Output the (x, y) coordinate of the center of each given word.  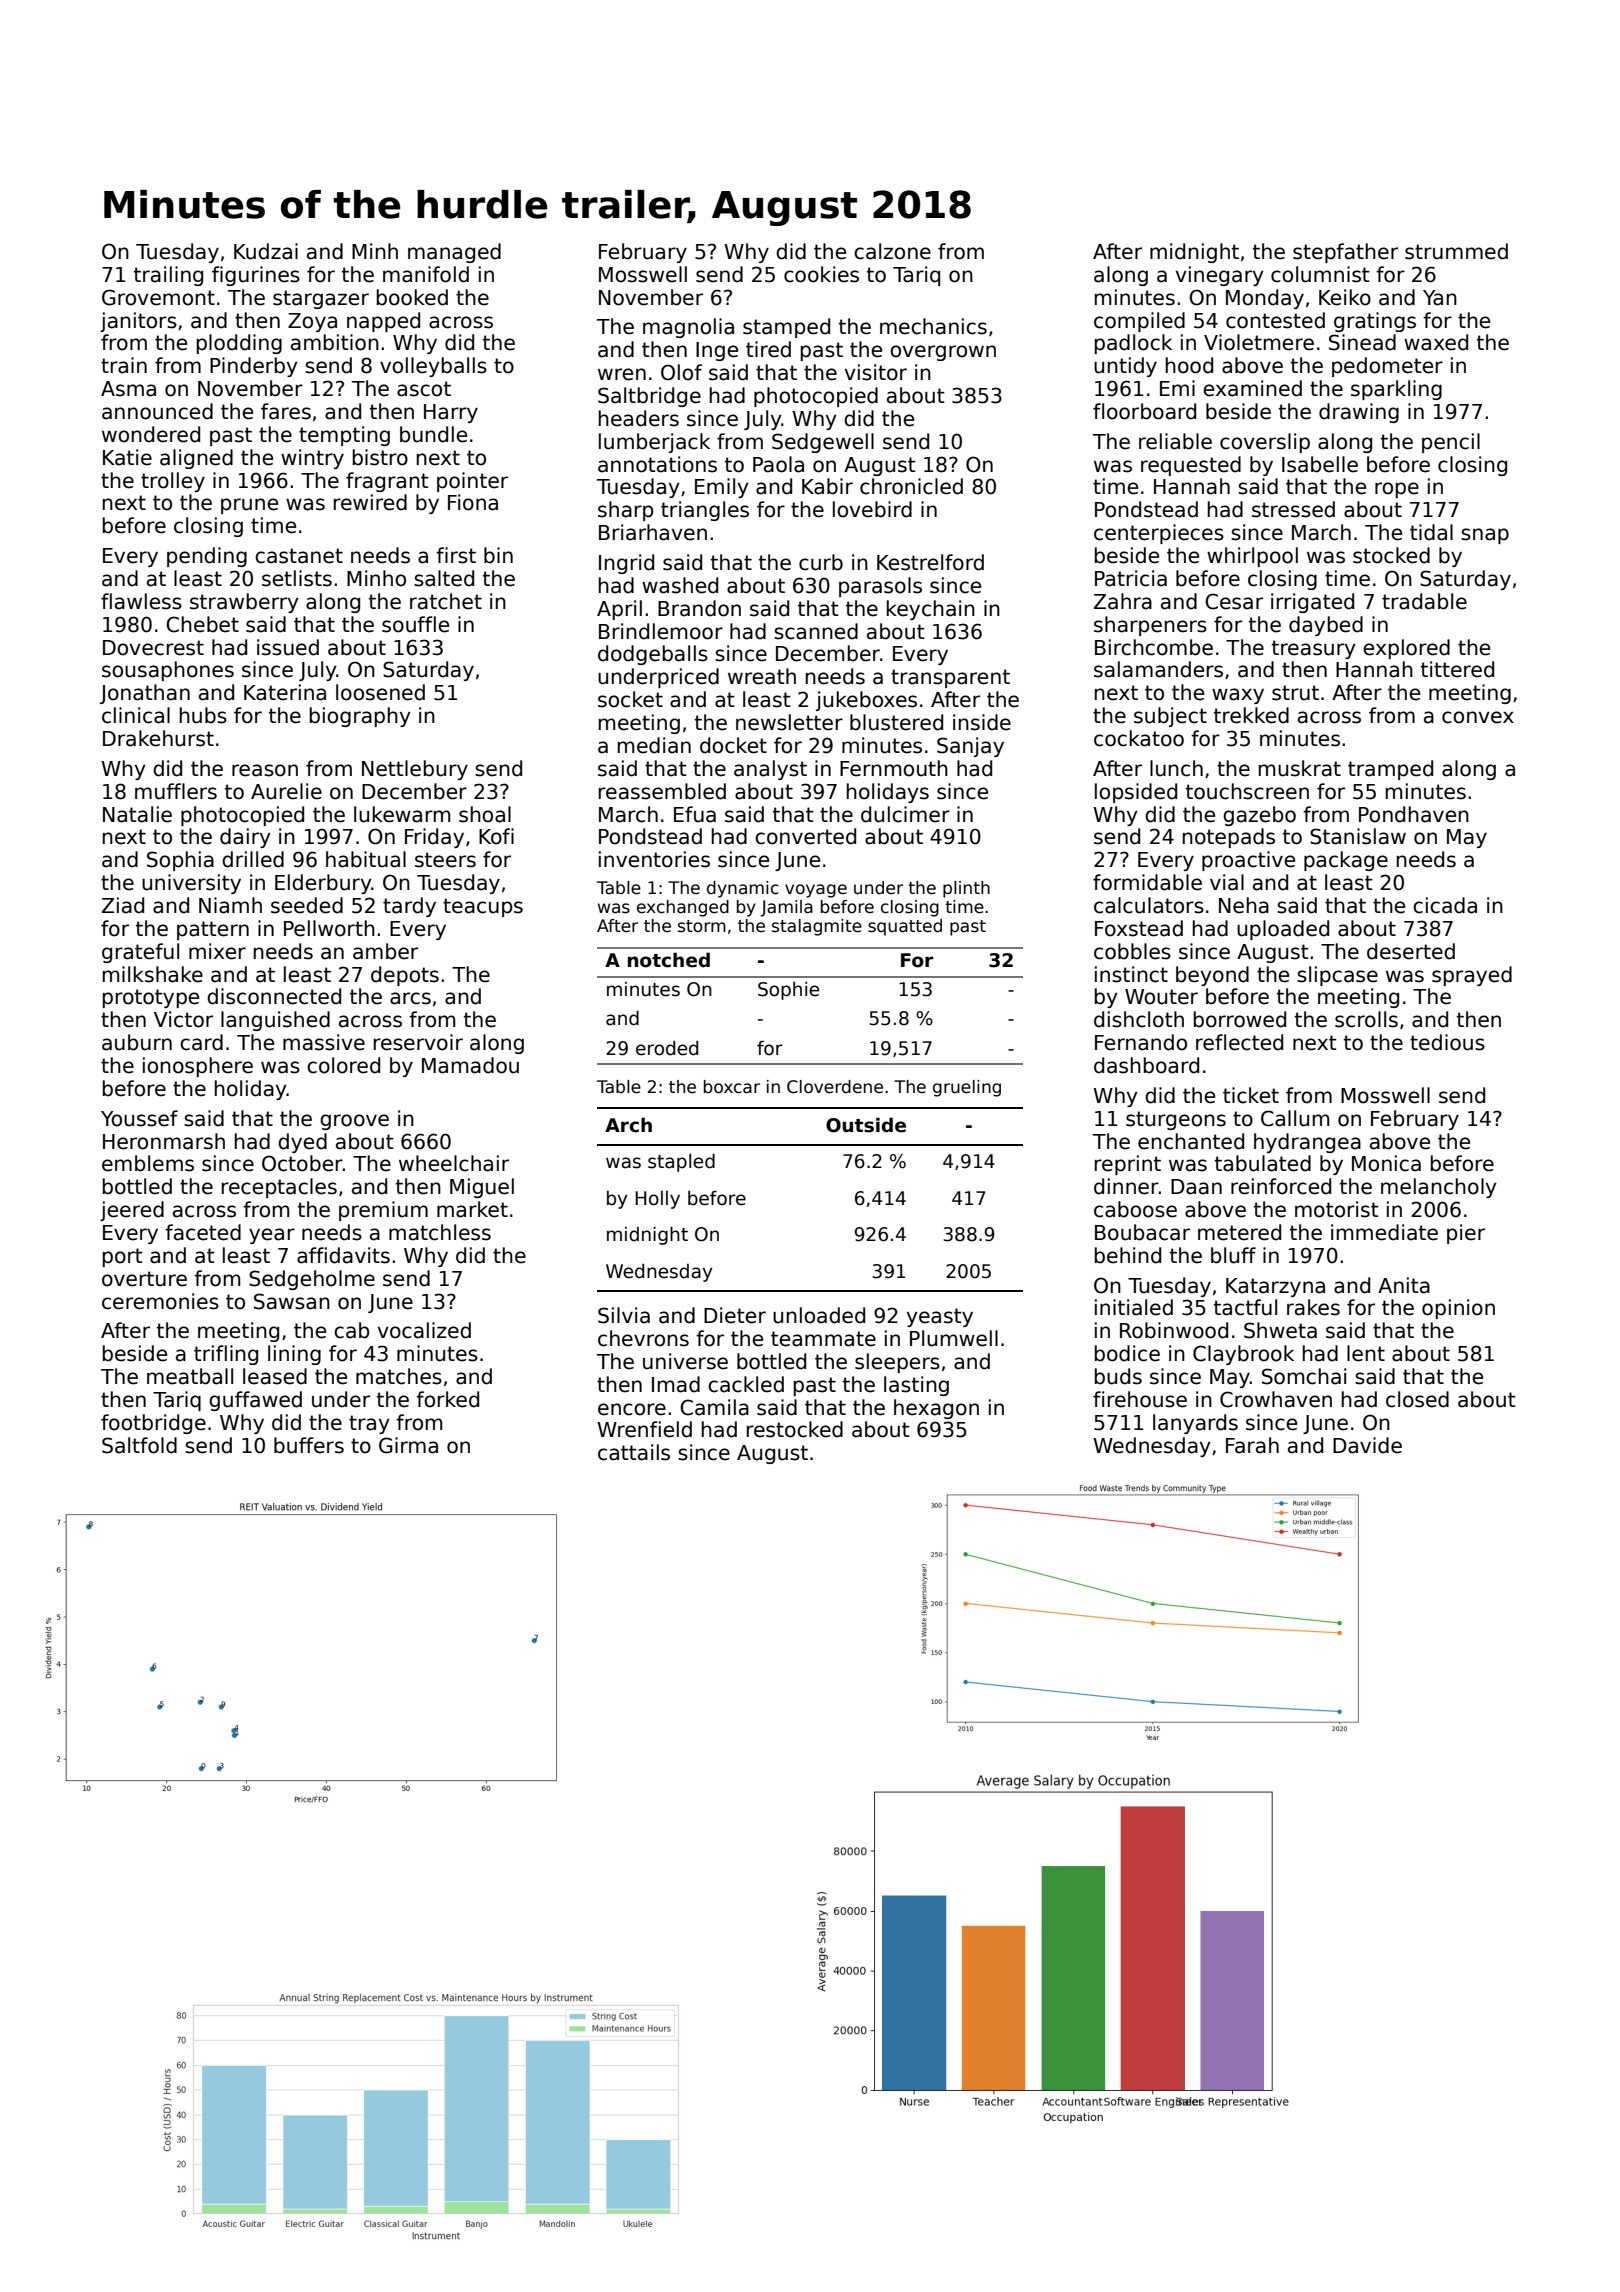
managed (454, 253)
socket (630, 699)
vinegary (1220, 276)
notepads (1229, 838)
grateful (140, 953)
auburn (137, 1042)
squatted (905, 927)
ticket (1251, 1095)
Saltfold (139, 1445)
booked (412, 297)
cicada (1445, 905)
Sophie (788, 991)
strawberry (244, 603)
